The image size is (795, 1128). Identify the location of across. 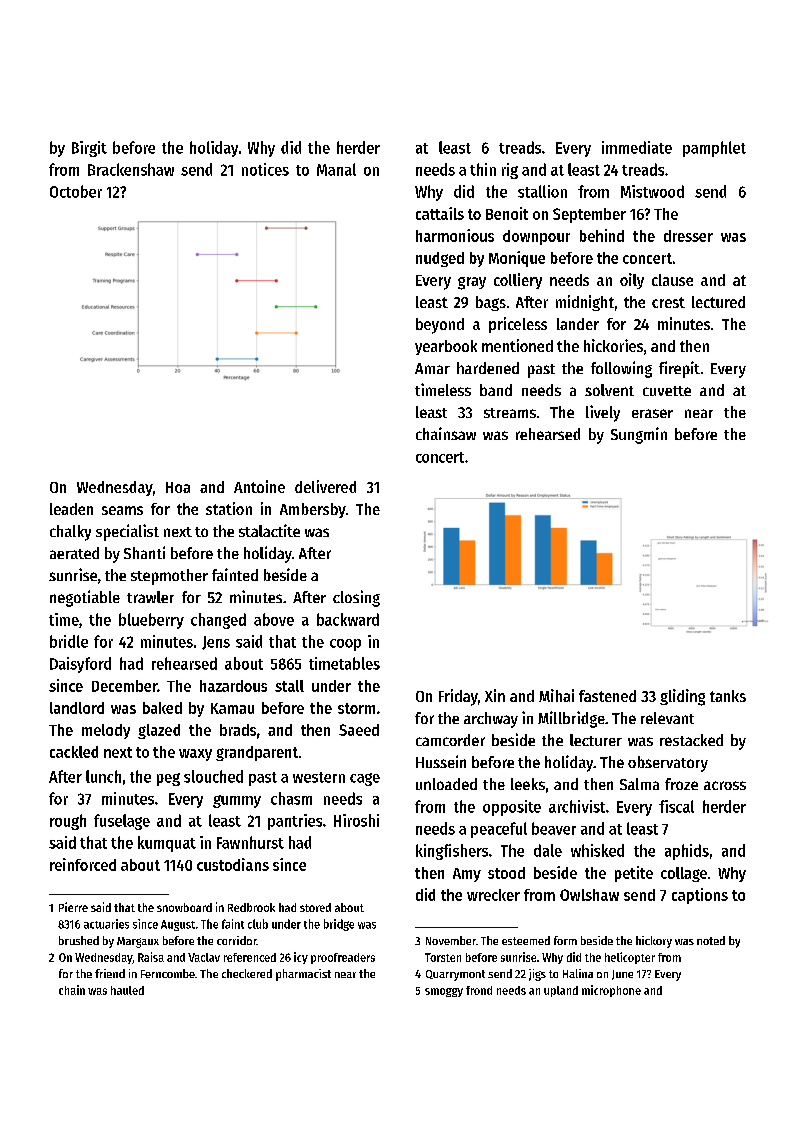
(725, 785).
